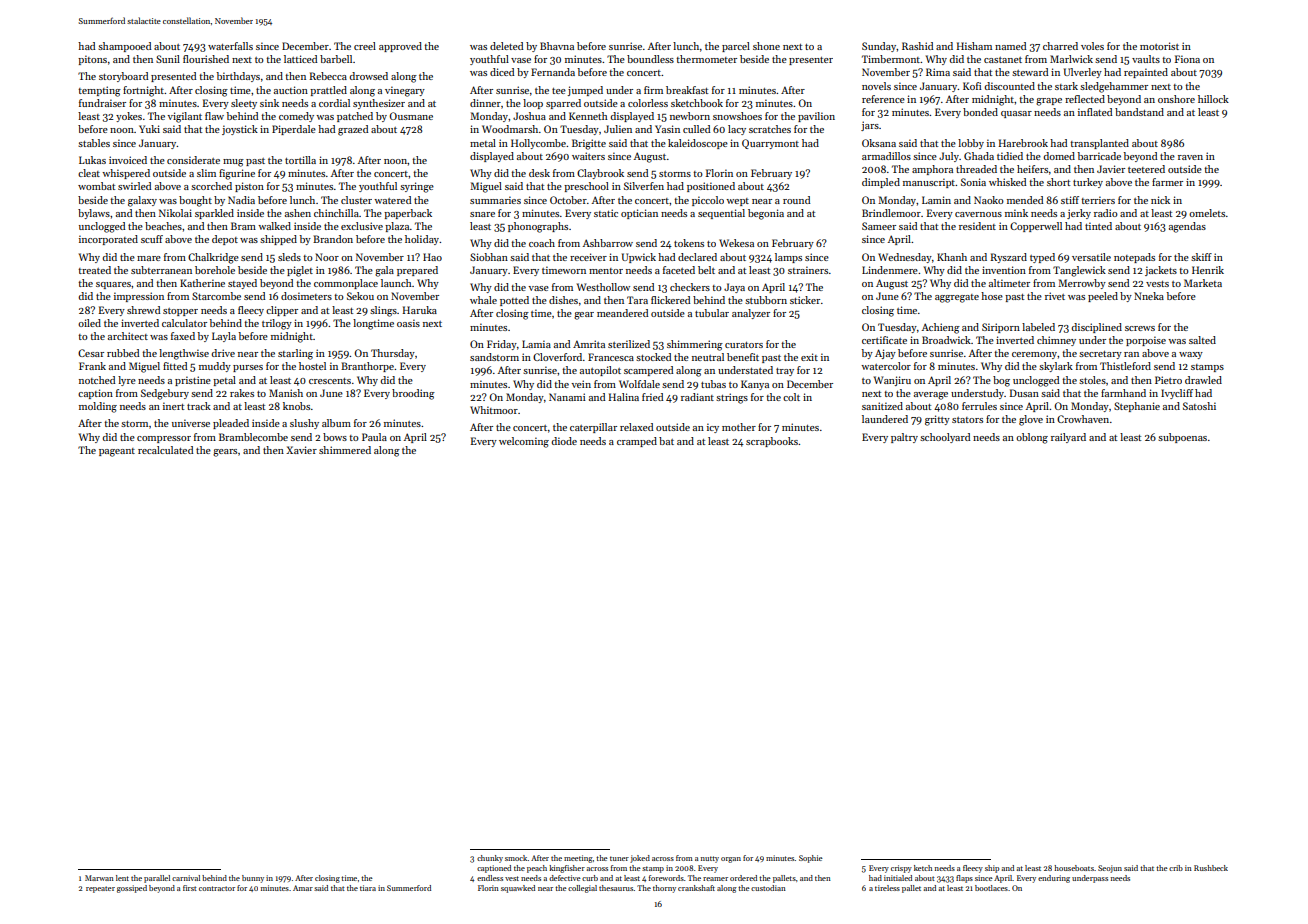  What do you see at coordinates (301, 450) in the image?
I see `Xavier` at bounding box center [301, 450].
